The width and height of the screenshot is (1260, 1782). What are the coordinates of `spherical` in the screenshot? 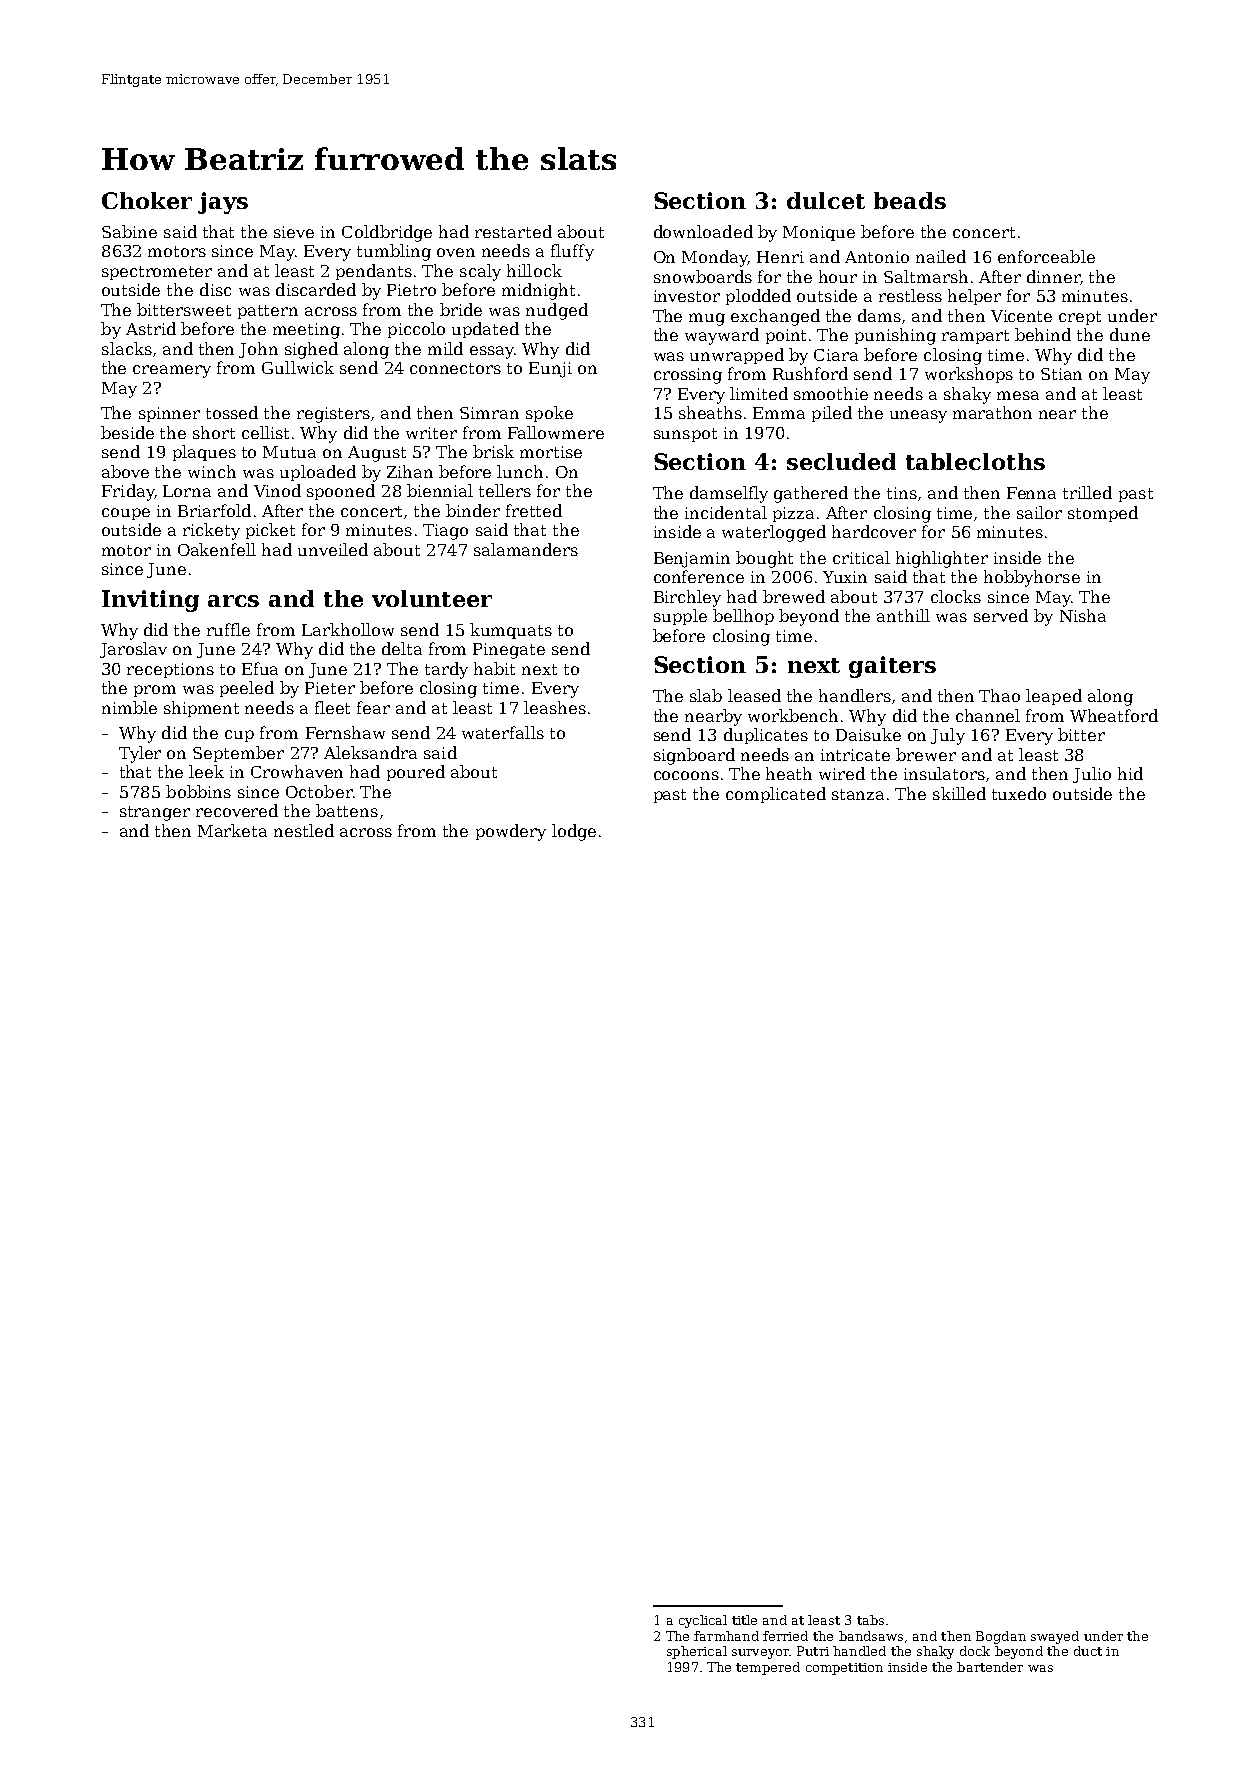 It's located at (697, 1652).
